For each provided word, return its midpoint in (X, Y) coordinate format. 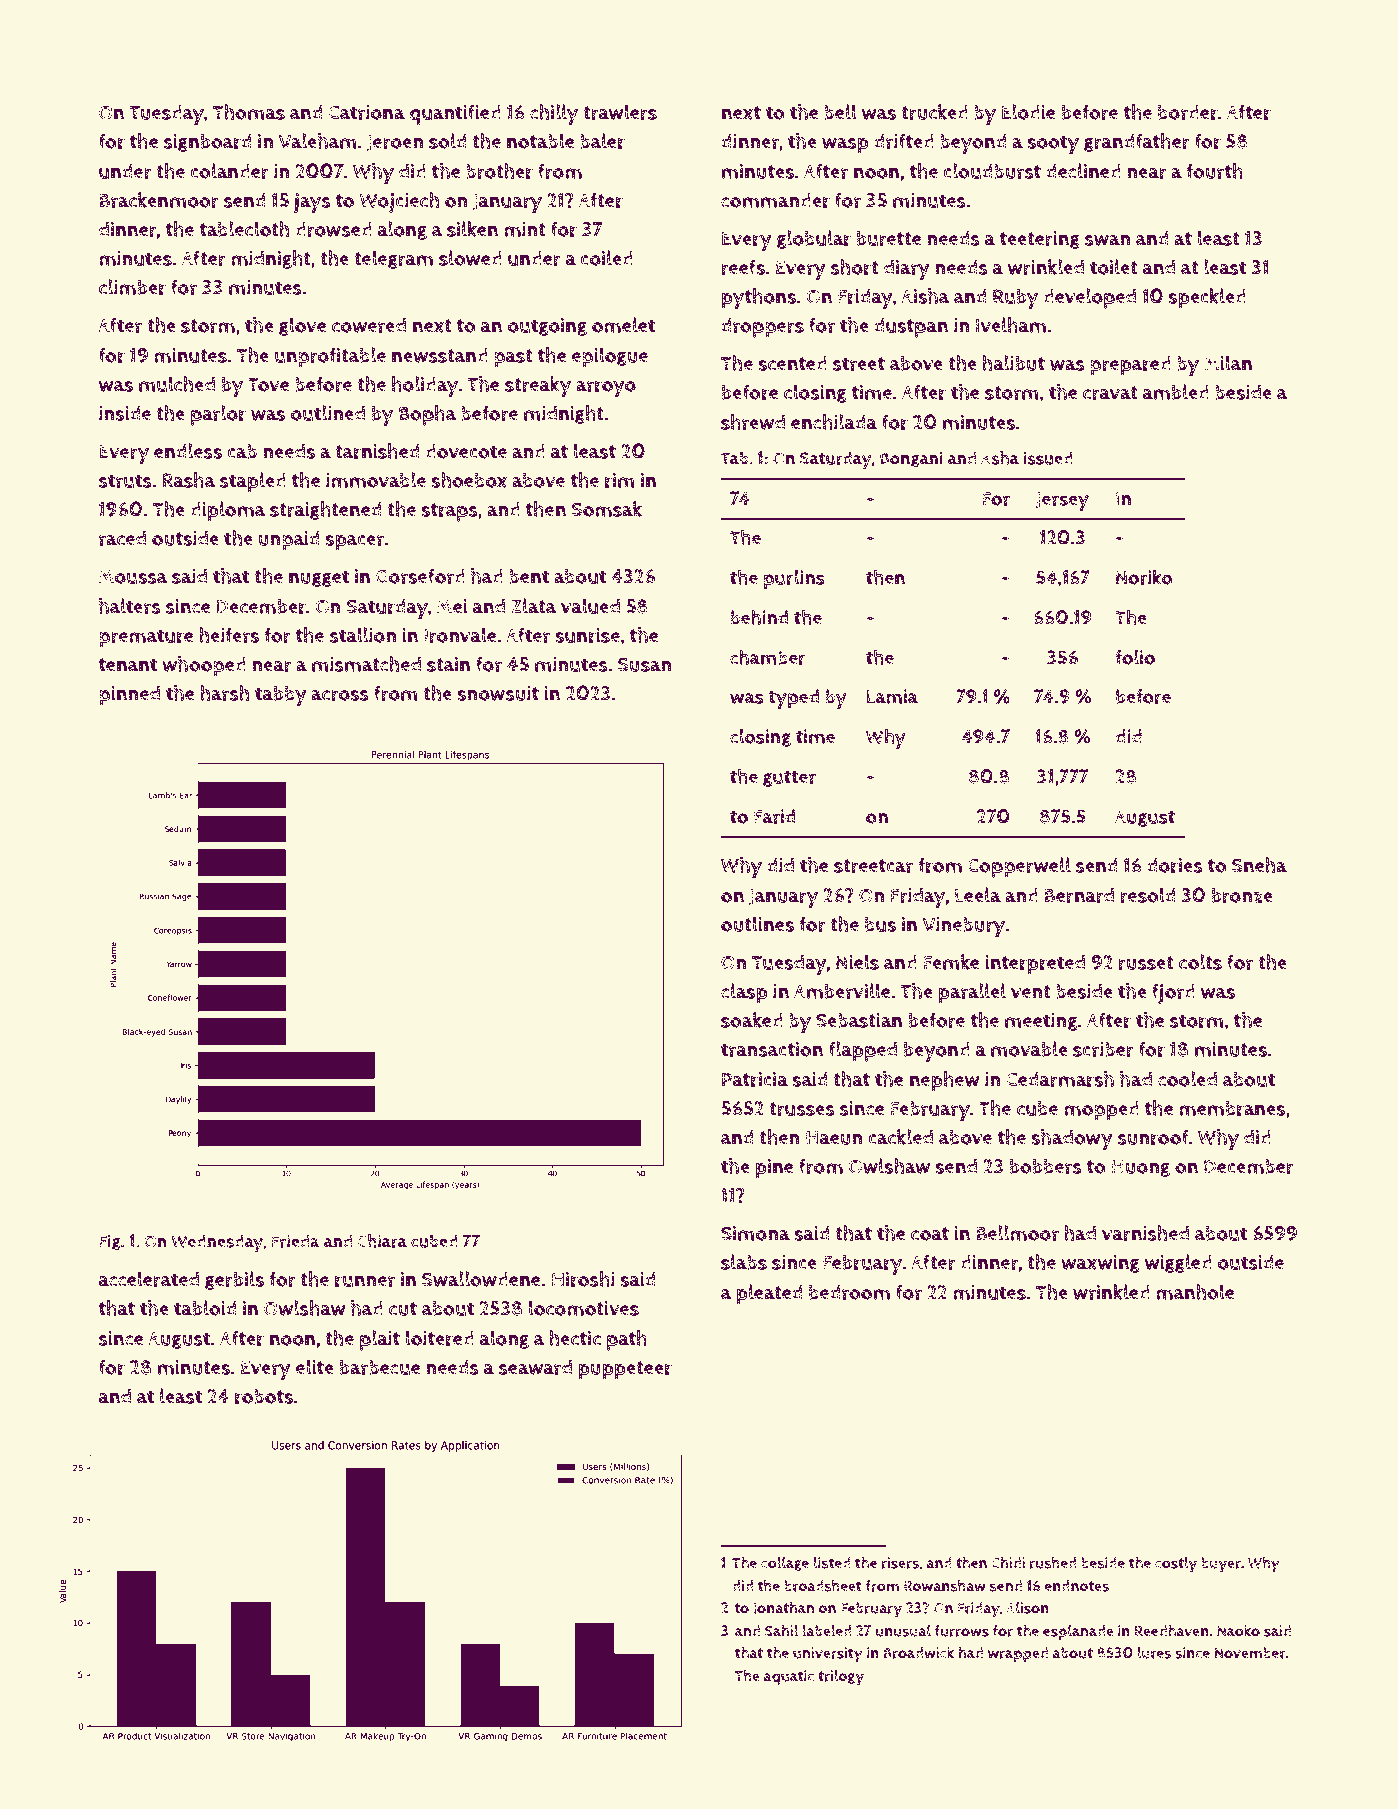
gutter (789, 778)
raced (122, 538)
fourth (1214, 171)
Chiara (382, 1241)
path (627, 1340)
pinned (129, 696)
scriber (1103, 1049)
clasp (744, 993)
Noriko (1144, 577)
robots (264, 1396)
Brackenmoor (159, 200)
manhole (1195, 1292)
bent (529, 576)
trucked (934, 112)
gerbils (234, 1280)
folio (1135, 657)
